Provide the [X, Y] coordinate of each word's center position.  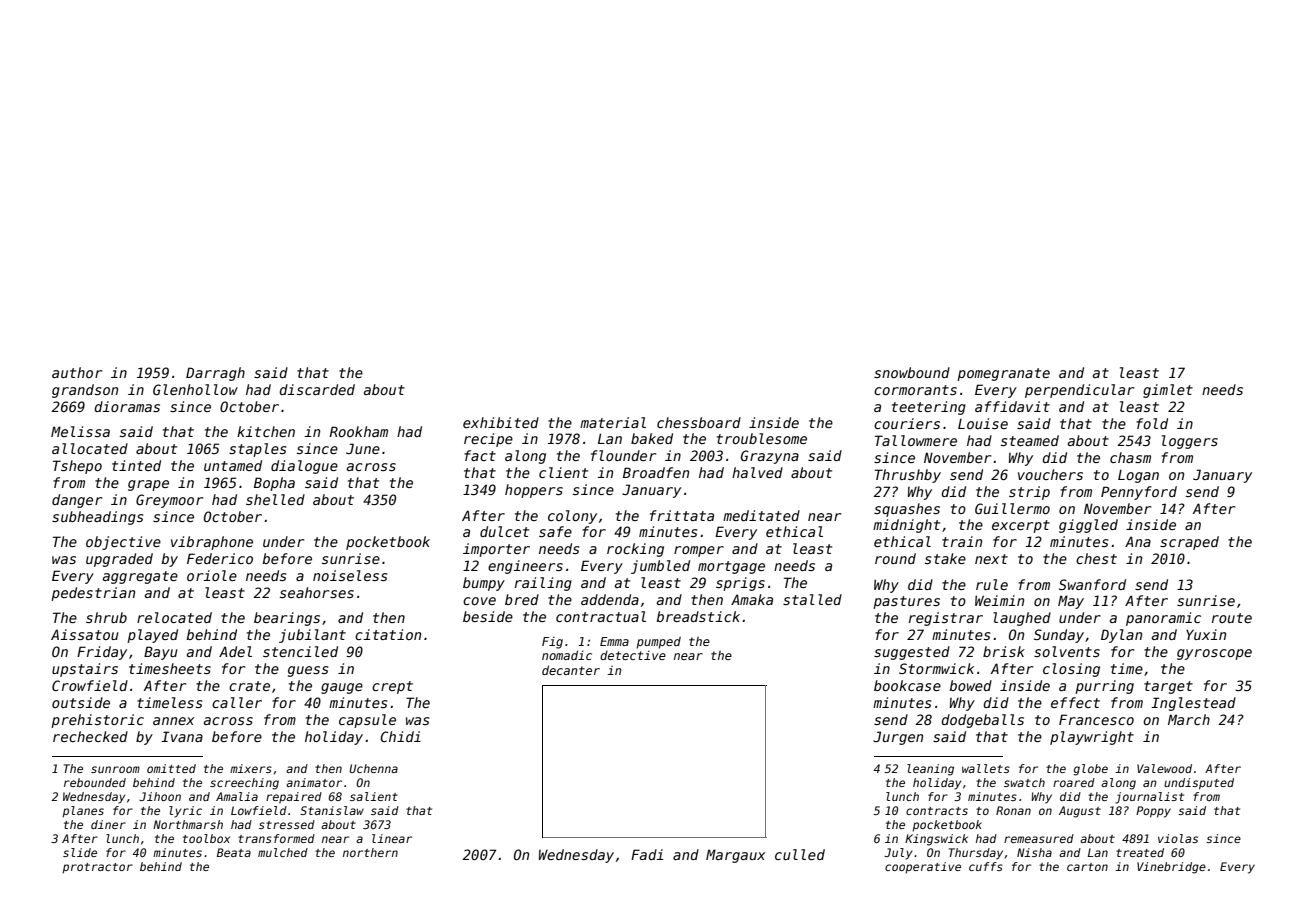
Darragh [215, 374]
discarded [317, 389]
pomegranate [1003, 374]
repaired [294, 798]
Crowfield [90, 685]
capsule [367, 721]
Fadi [647, 854]
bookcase [907, 685]
